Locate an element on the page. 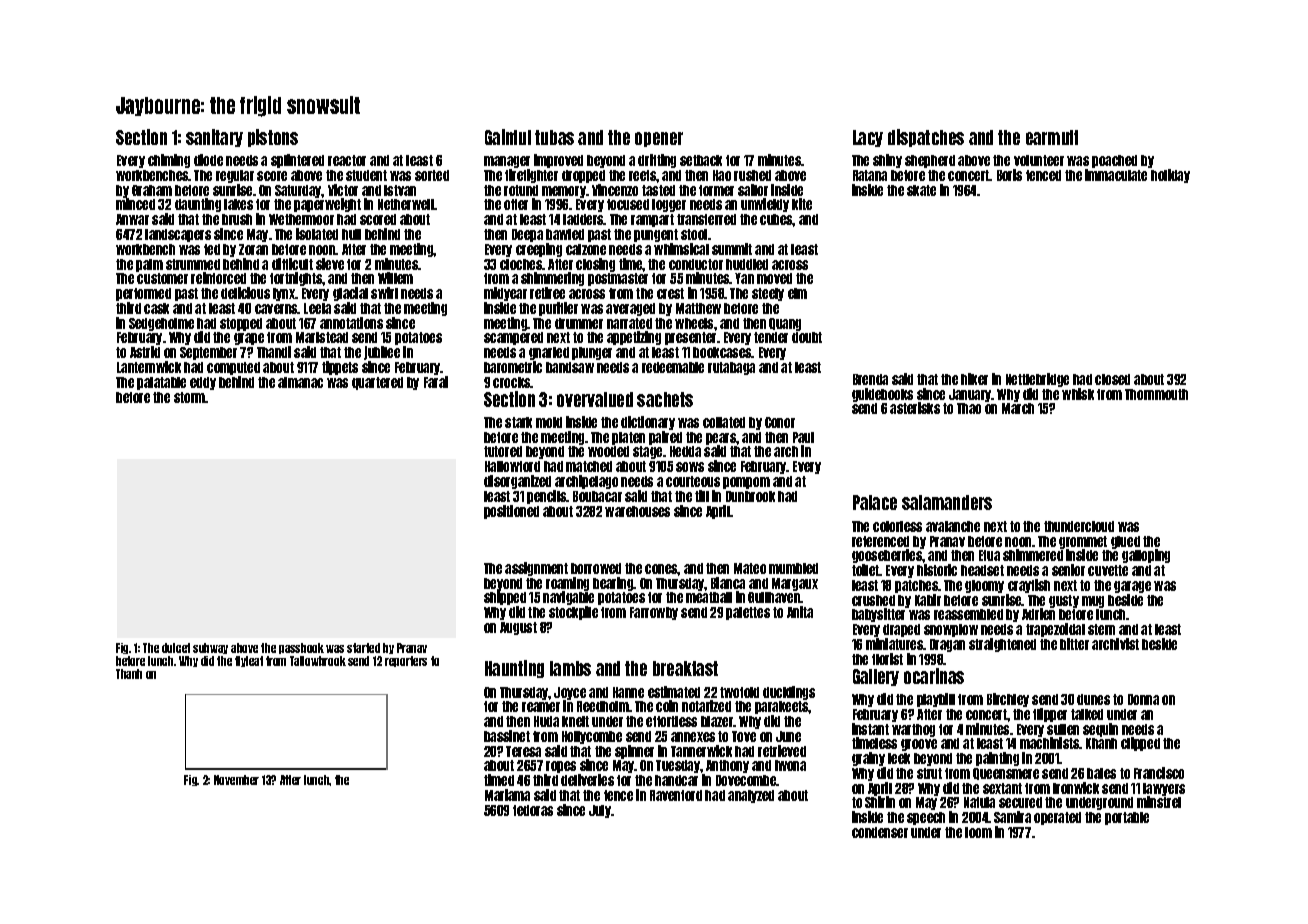 This image has height=924, width=1308. rutabaga is located at coordinates (731, 368).
